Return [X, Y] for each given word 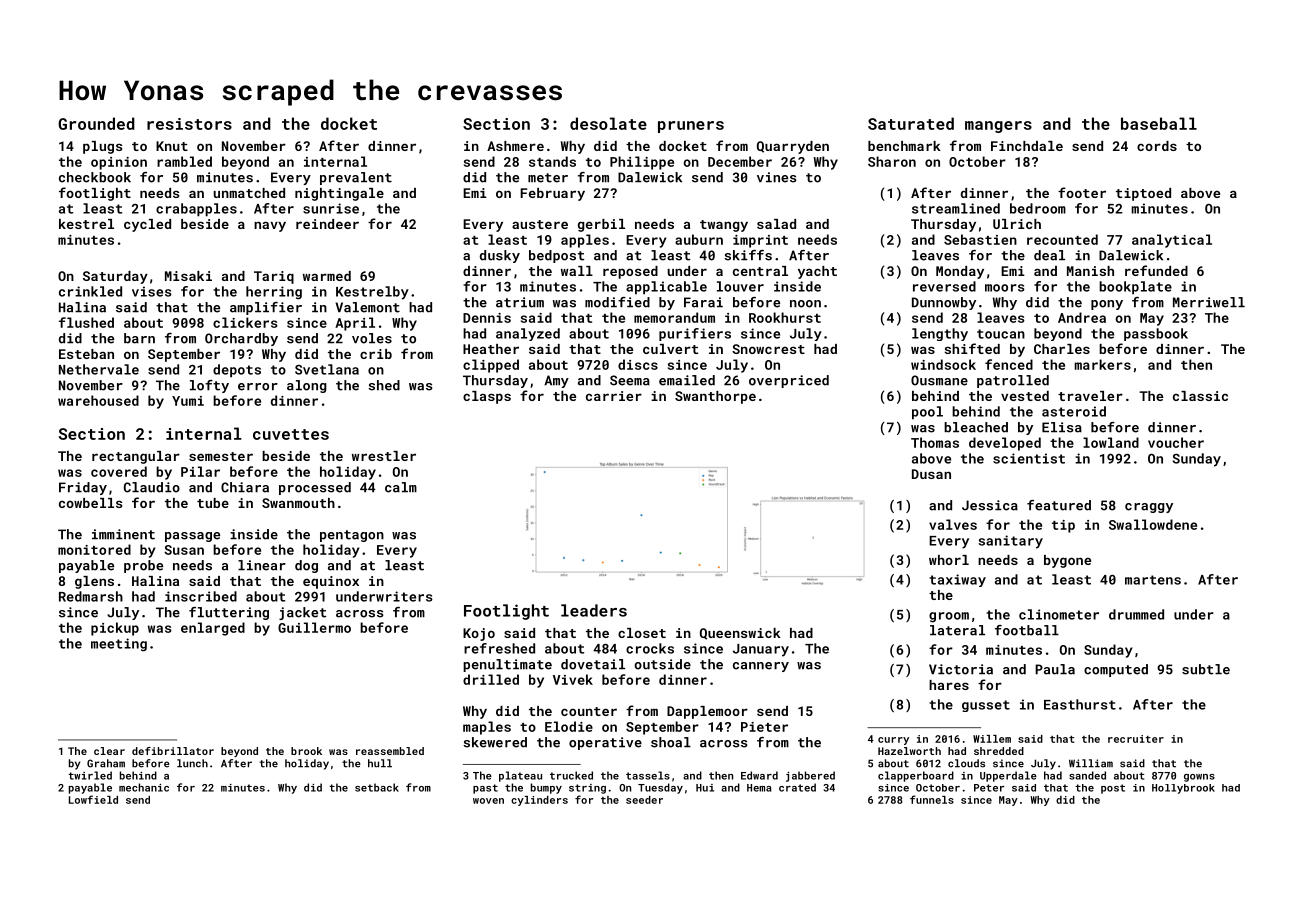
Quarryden [793, 147]
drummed [1136, 614]
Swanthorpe [715, 397]
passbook [1156, 334]
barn [139, 338]
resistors [189, 124]
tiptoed [1143, 194]
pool [927, 413]
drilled [491, 679]
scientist [1029, 458]
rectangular [136, 457]
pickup [115, 629]
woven [488, 801]
